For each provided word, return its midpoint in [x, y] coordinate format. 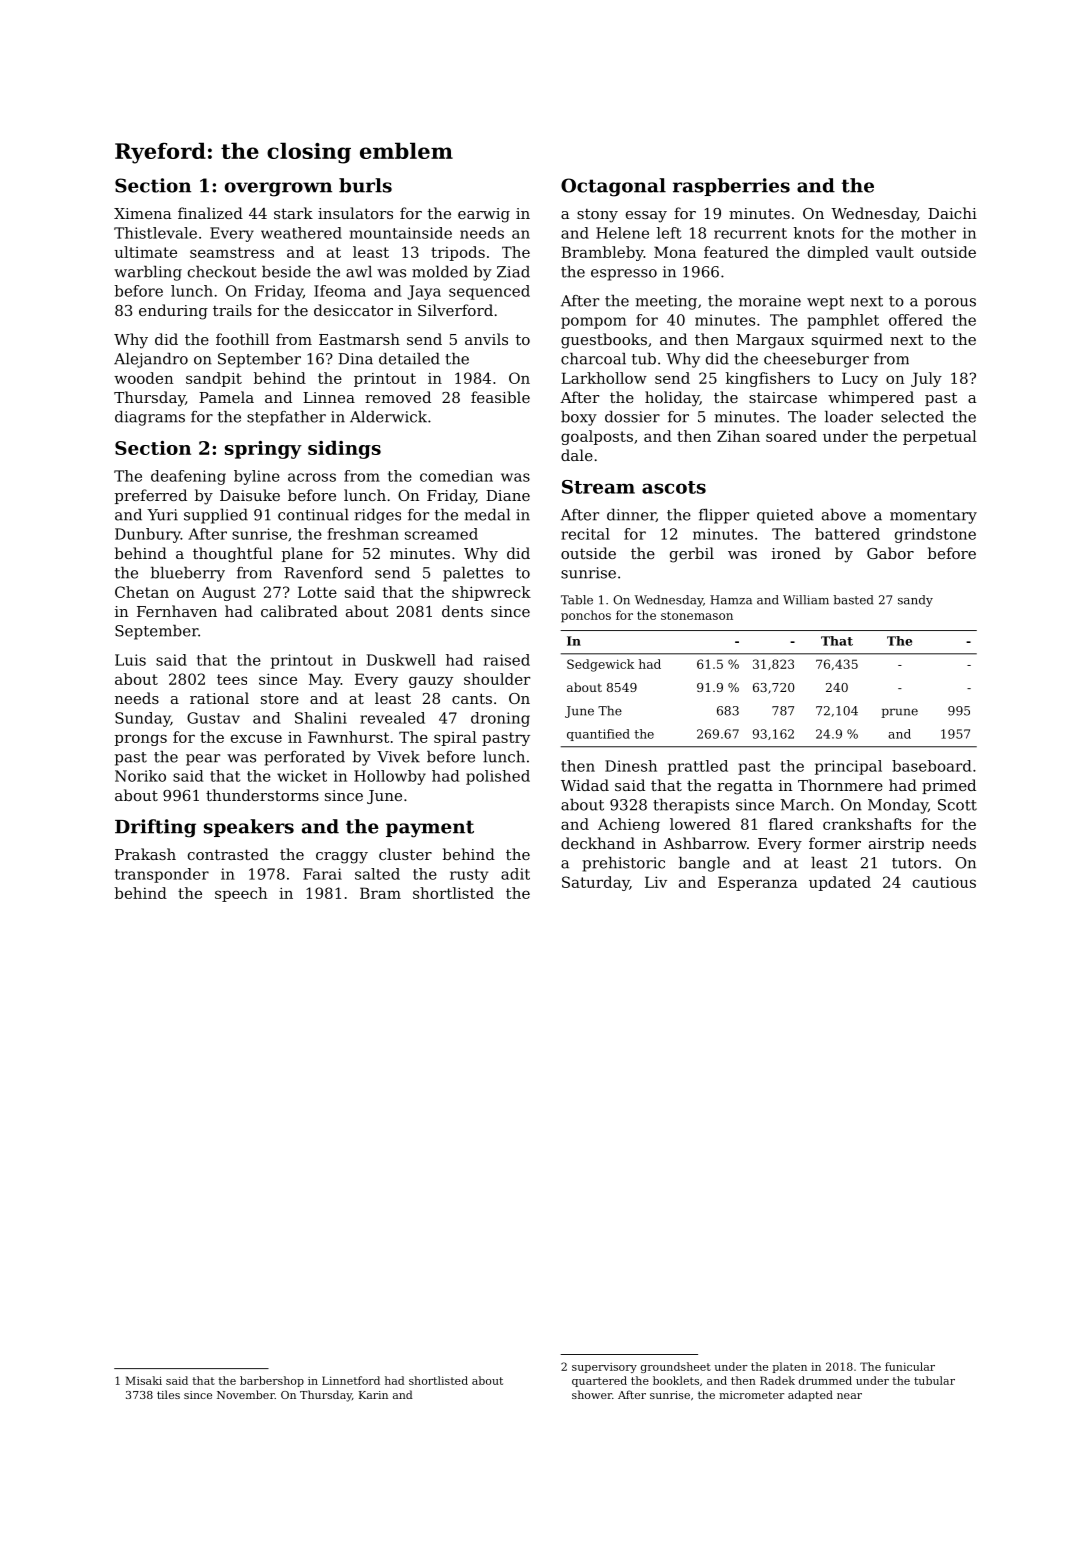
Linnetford [351, 1380]
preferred [151, 496]
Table [577, 600]
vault [895, 252]
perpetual [940, 437]
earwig [484, 215]
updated [840, 883]
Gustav [213, 718]
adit [515, 874]
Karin [373, 1395]
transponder [162, 875]
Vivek [398, 757]
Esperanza [758, 883]
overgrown [278, 189]
